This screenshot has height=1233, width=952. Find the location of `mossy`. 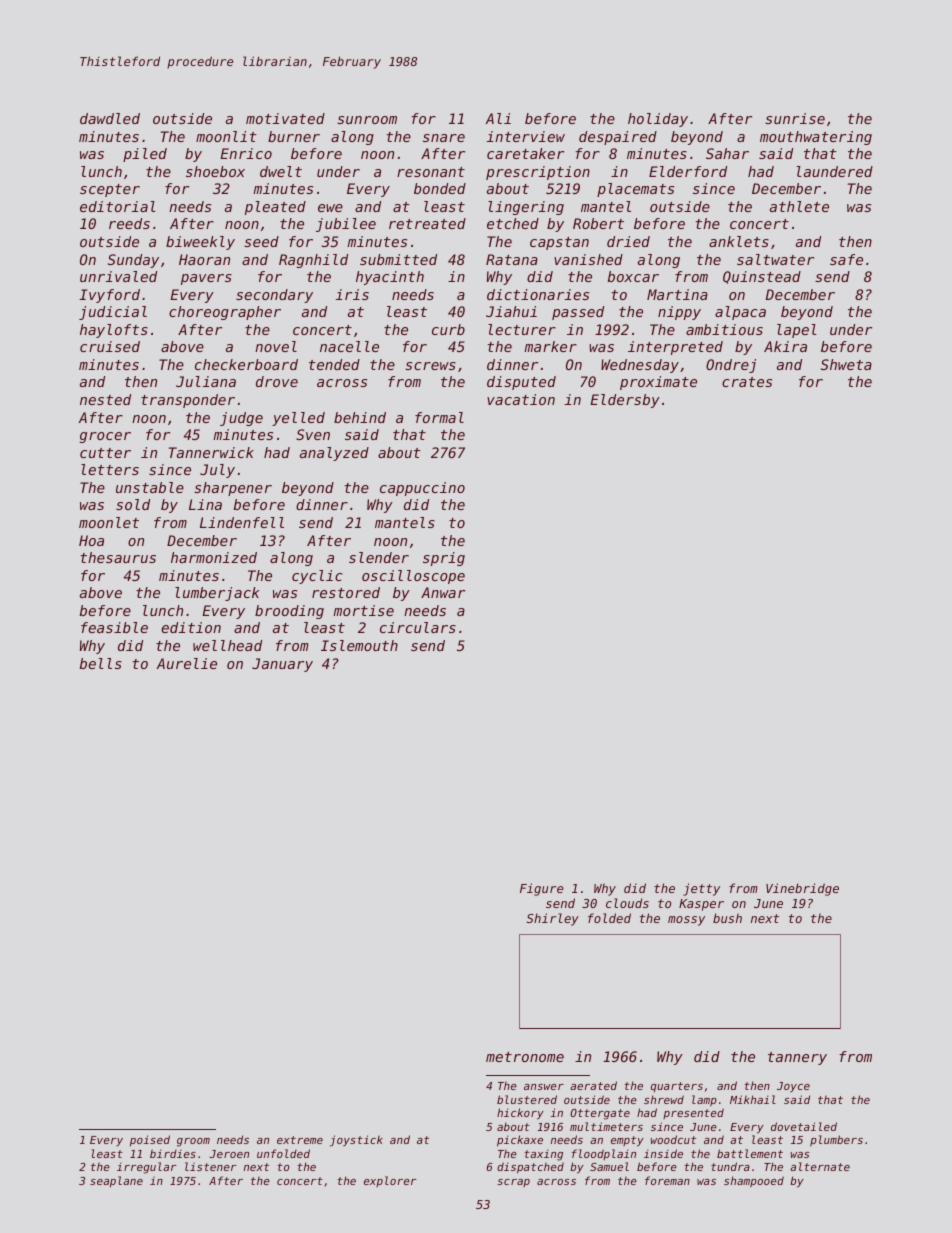

mossy is located at coordinates (686, 921).
